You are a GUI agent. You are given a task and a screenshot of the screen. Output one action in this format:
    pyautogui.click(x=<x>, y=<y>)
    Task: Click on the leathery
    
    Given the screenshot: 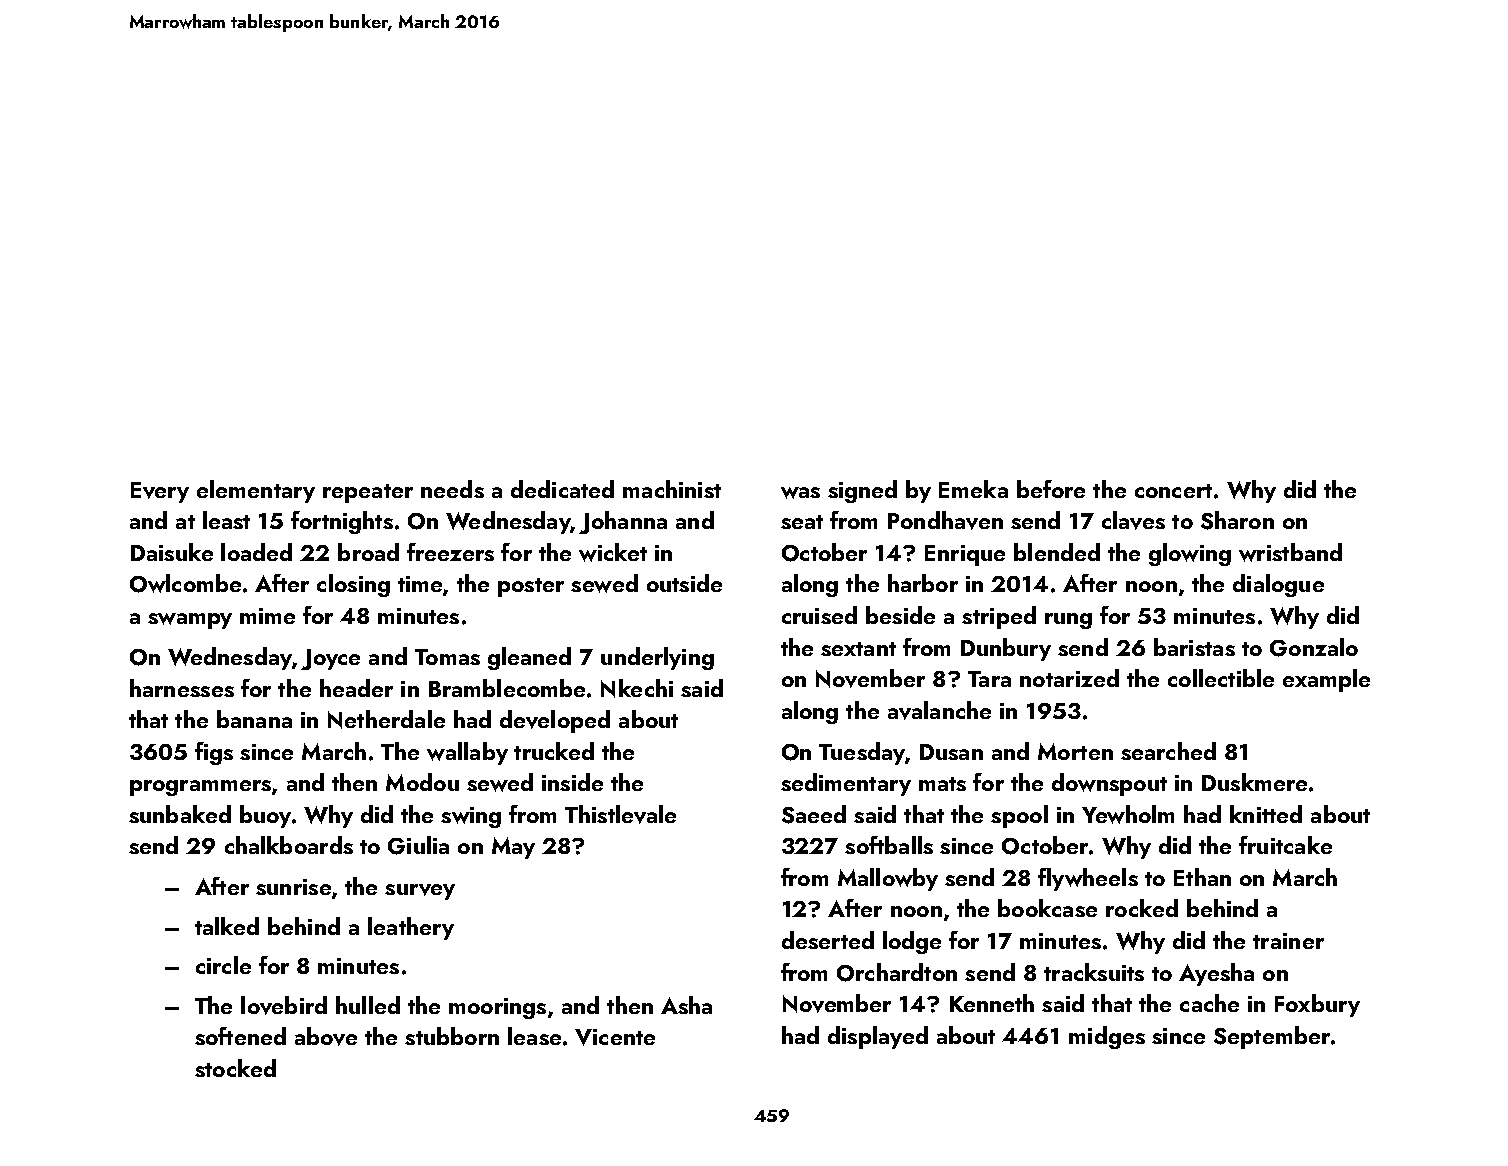 What is the action you would take?
    pyautogui.click(x=411, y=928)
